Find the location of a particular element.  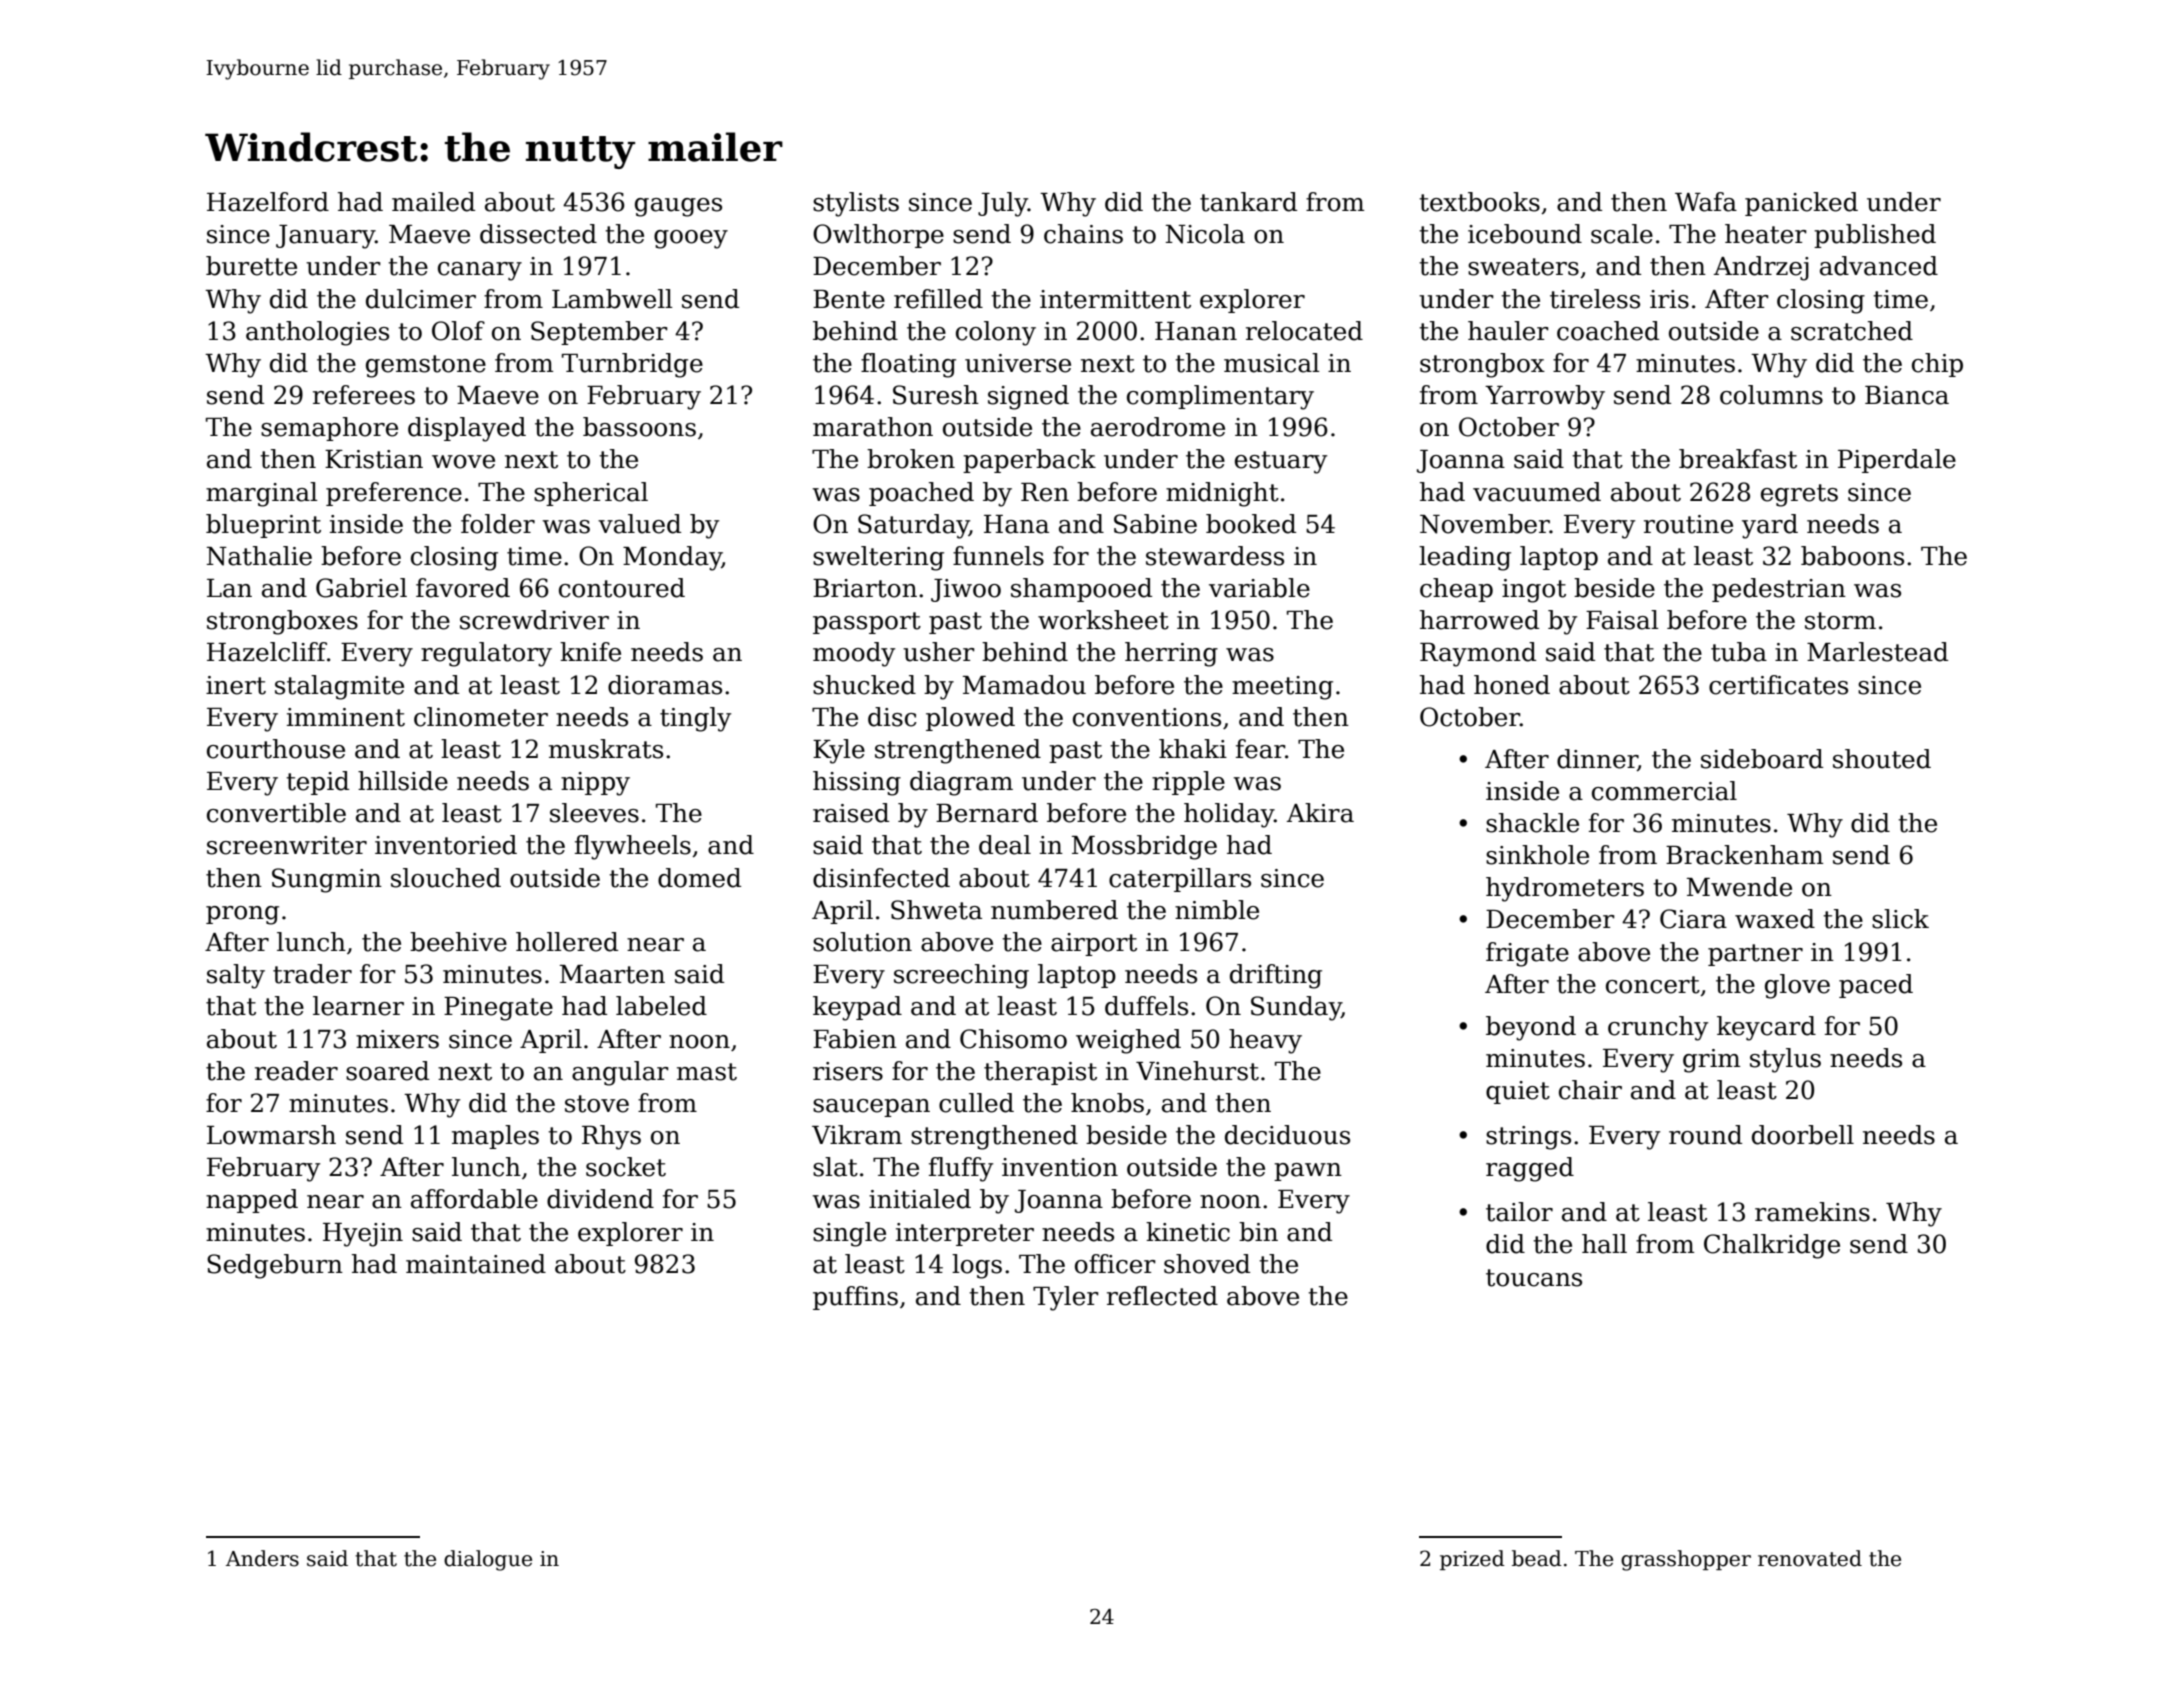

September is located at coordinates (599, 333).
